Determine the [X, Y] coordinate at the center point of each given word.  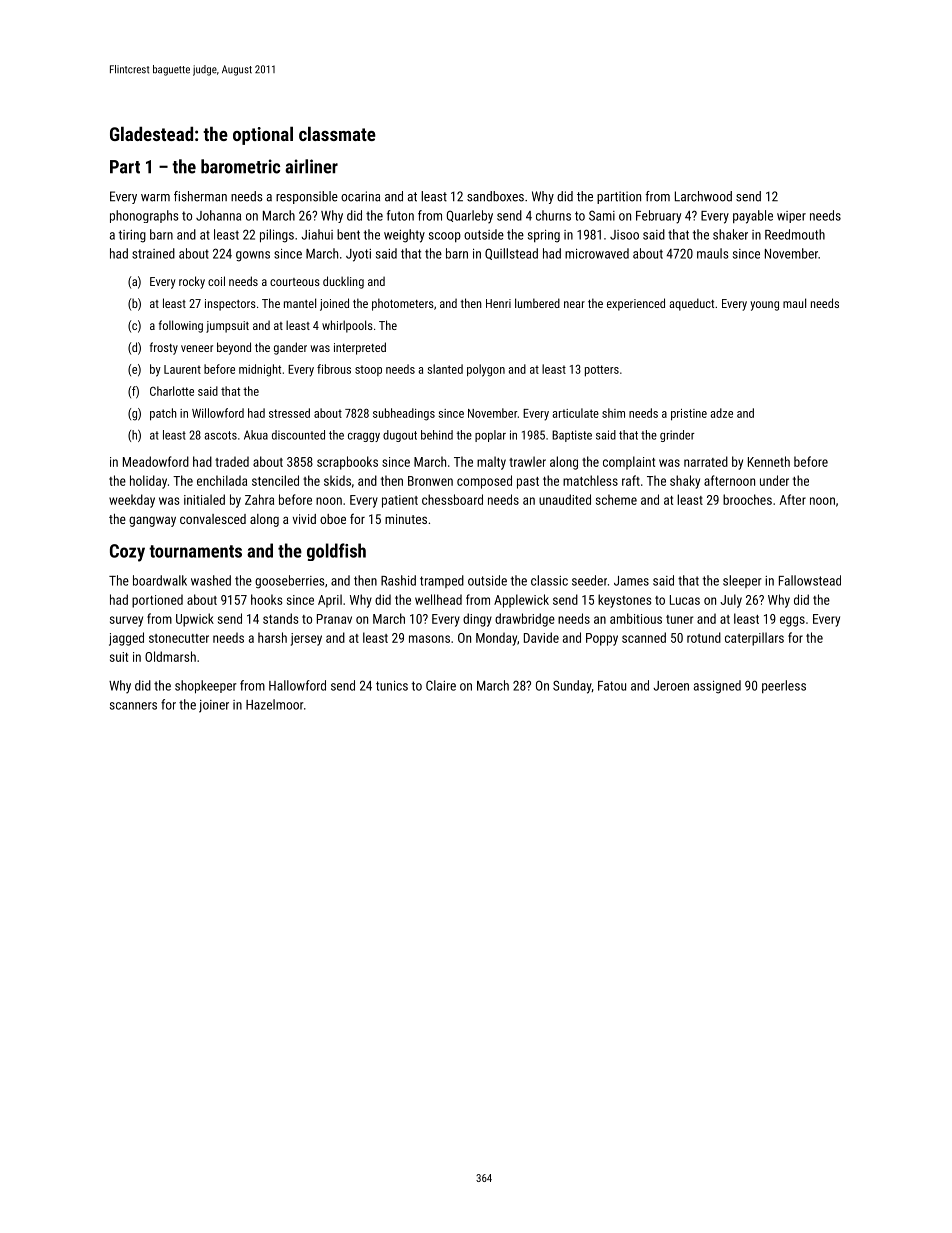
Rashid [398, 580]
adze [722, 413]
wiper [791, 217]
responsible [307, 197]
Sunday [572, 687]
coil [216, 281]
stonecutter [179, 638]
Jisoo [624, 235]
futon [400, 215]
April [330, 601]
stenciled [275, 480]
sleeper [742, 581]
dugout [400, 436]
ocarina [360, 196]
